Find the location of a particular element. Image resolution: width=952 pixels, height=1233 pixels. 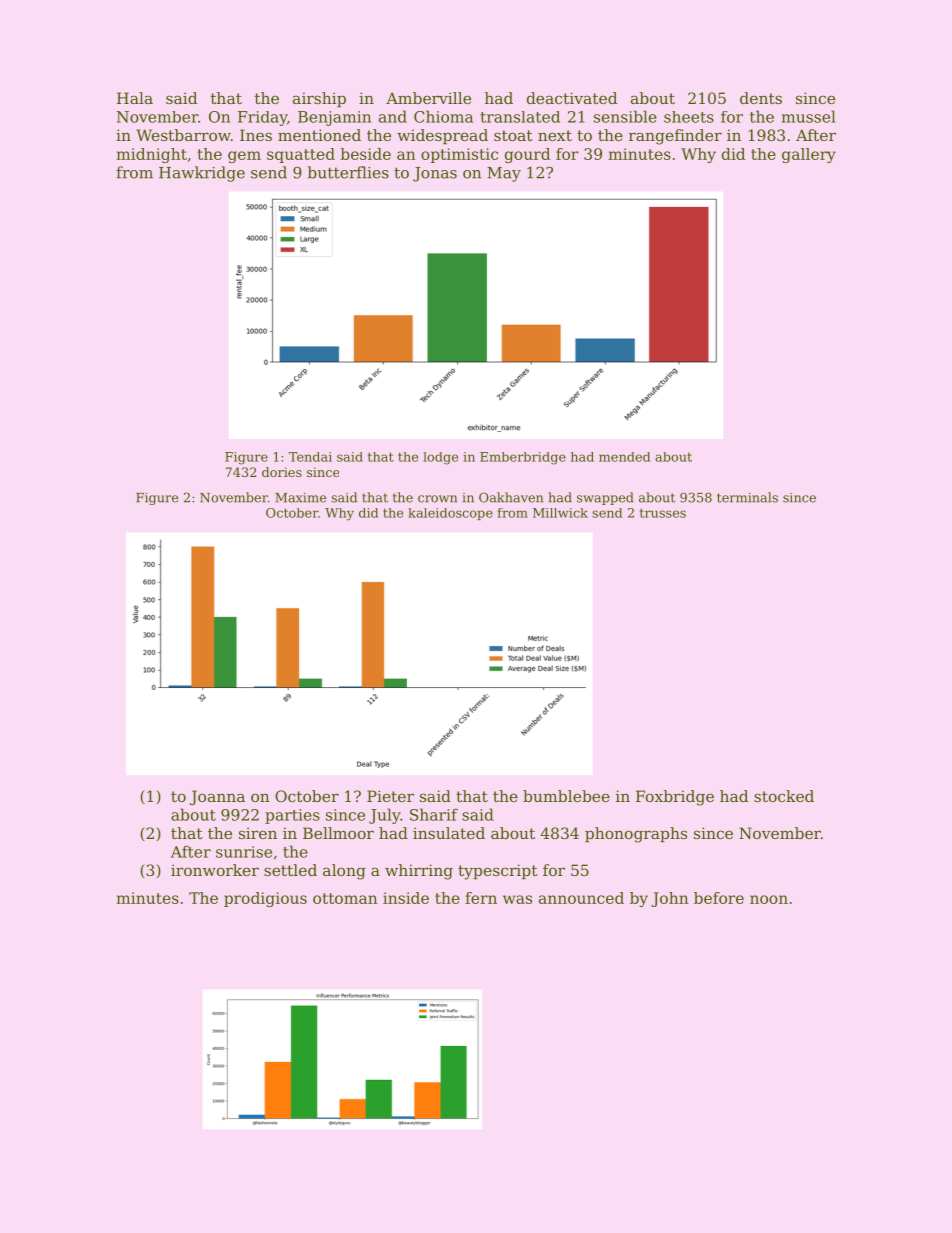

Hawkridge is located at coordinates (202, 174).
